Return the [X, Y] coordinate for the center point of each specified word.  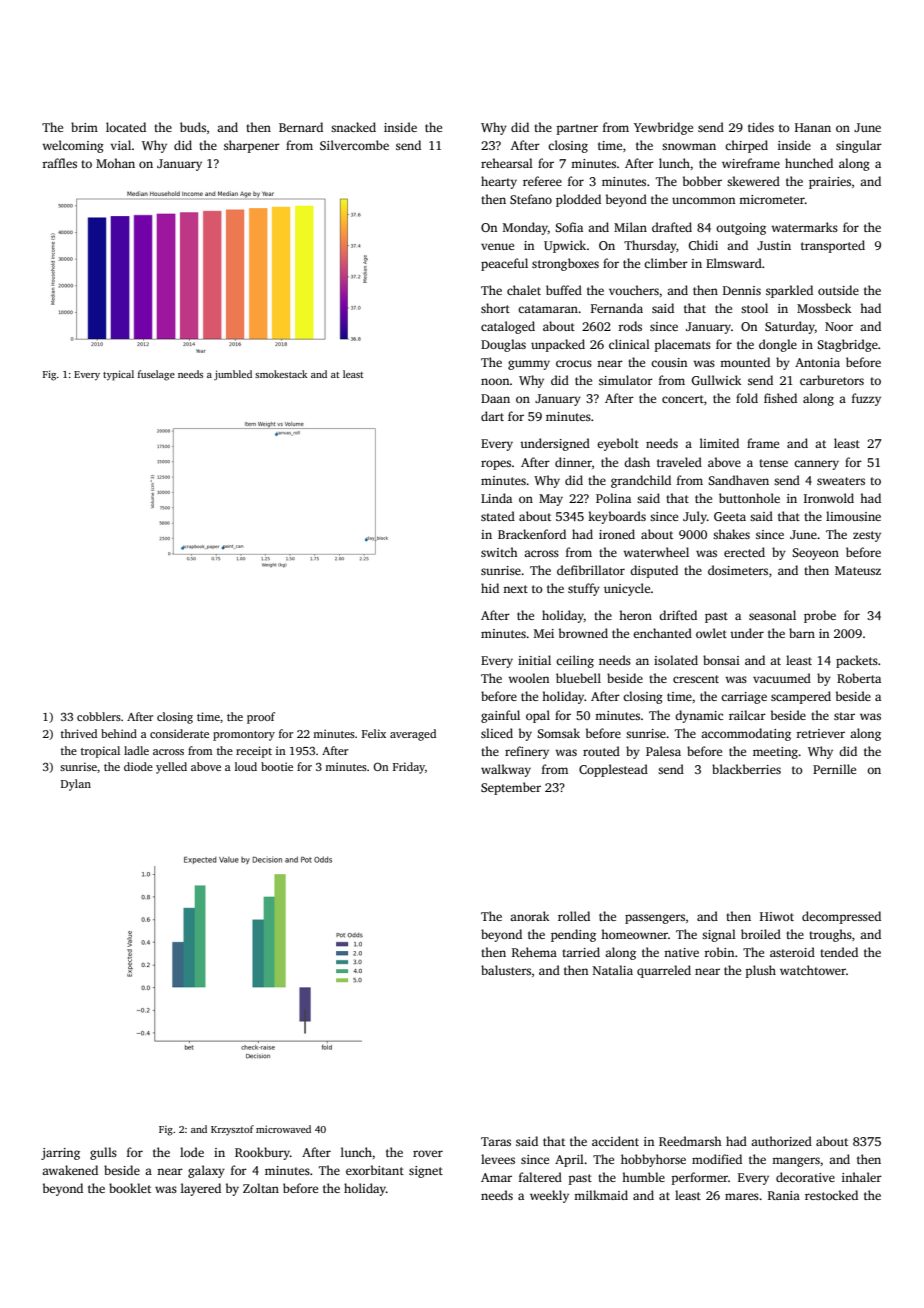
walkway [506, 770]
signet [426, 1172]
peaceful [504, 264]
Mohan [115, 163]
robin [719, 952]
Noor [839, 326]
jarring [60, 1154]
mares [742, 1196]
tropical [100, 752]
